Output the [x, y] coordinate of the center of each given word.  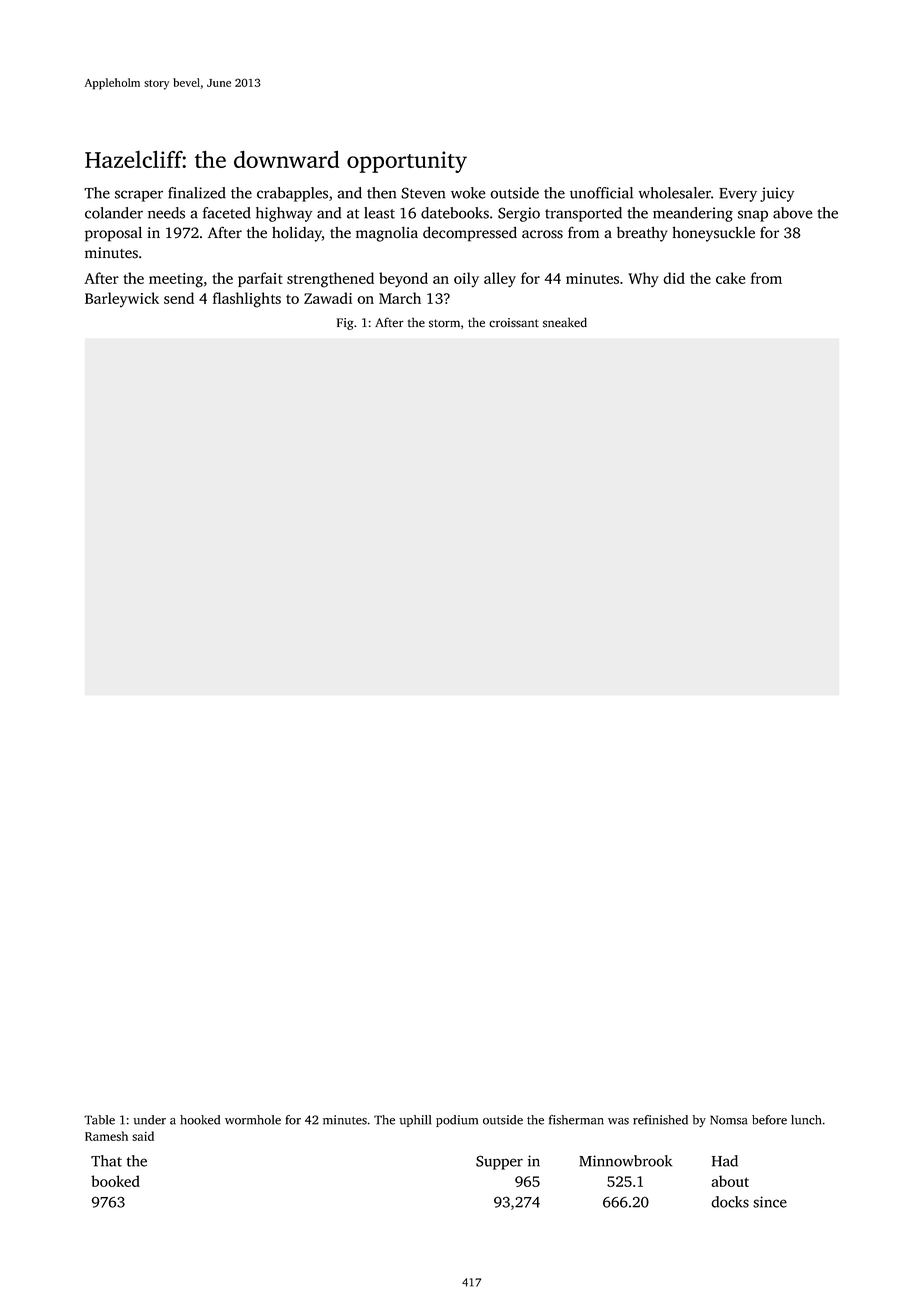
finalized [197, 193]
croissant [514, 323]
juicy [777, 194]
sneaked [565, 322]
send [179, 298]
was [618, 1121]
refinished [660, 1120]
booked [115, 1181]
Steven [423, 193]
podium [457, 1121]
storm [444, 323]
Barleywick [122, 299]
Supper [499, 1162]
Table [99, 1120]
